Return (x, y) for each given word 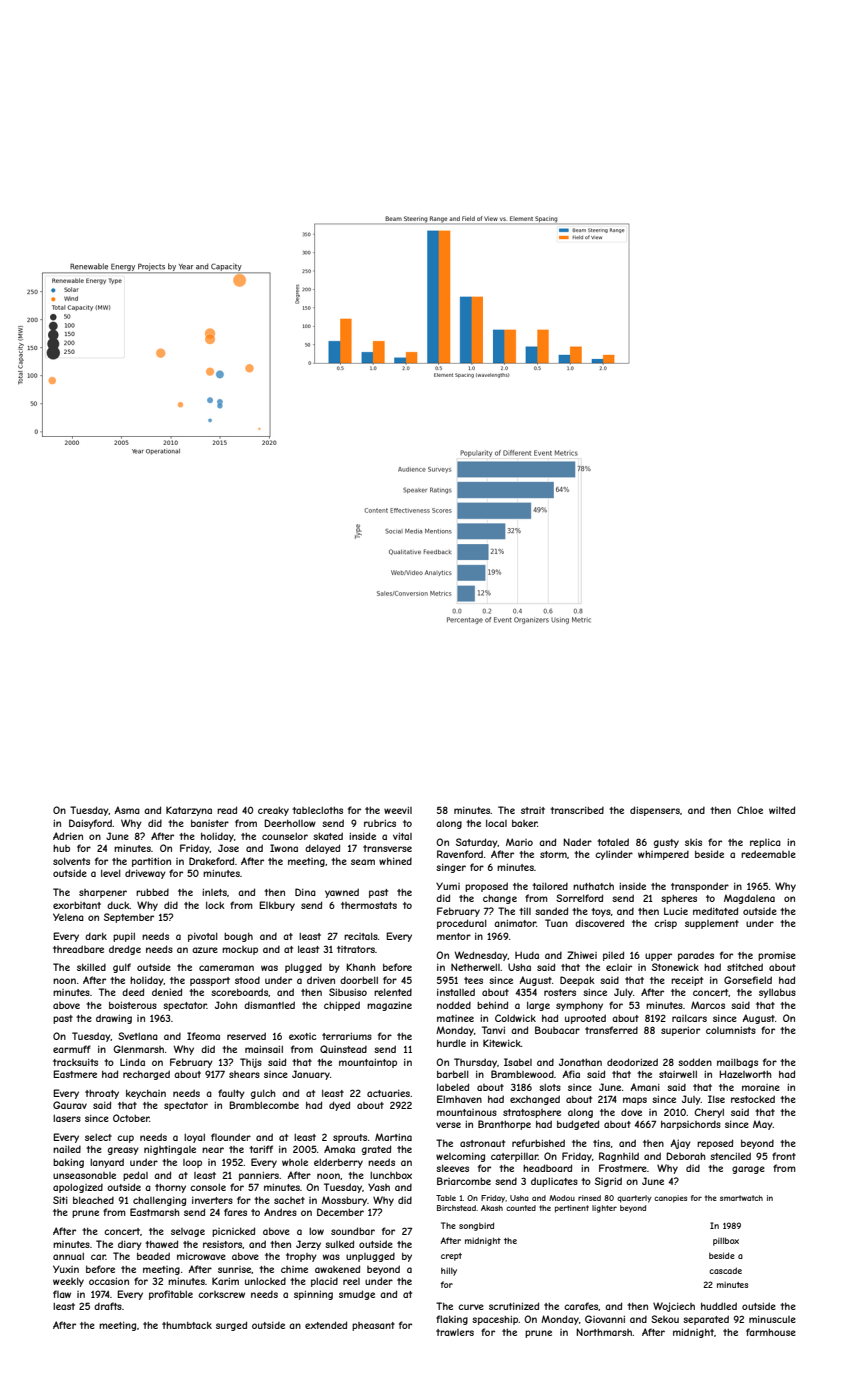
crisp (665, 924)
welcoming (460, 1157)
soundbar (353, 1231)
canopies (670, 1199)
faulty (231, 1094)
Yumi (448, 886)
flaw (62, 1294)
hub (61, 848)
